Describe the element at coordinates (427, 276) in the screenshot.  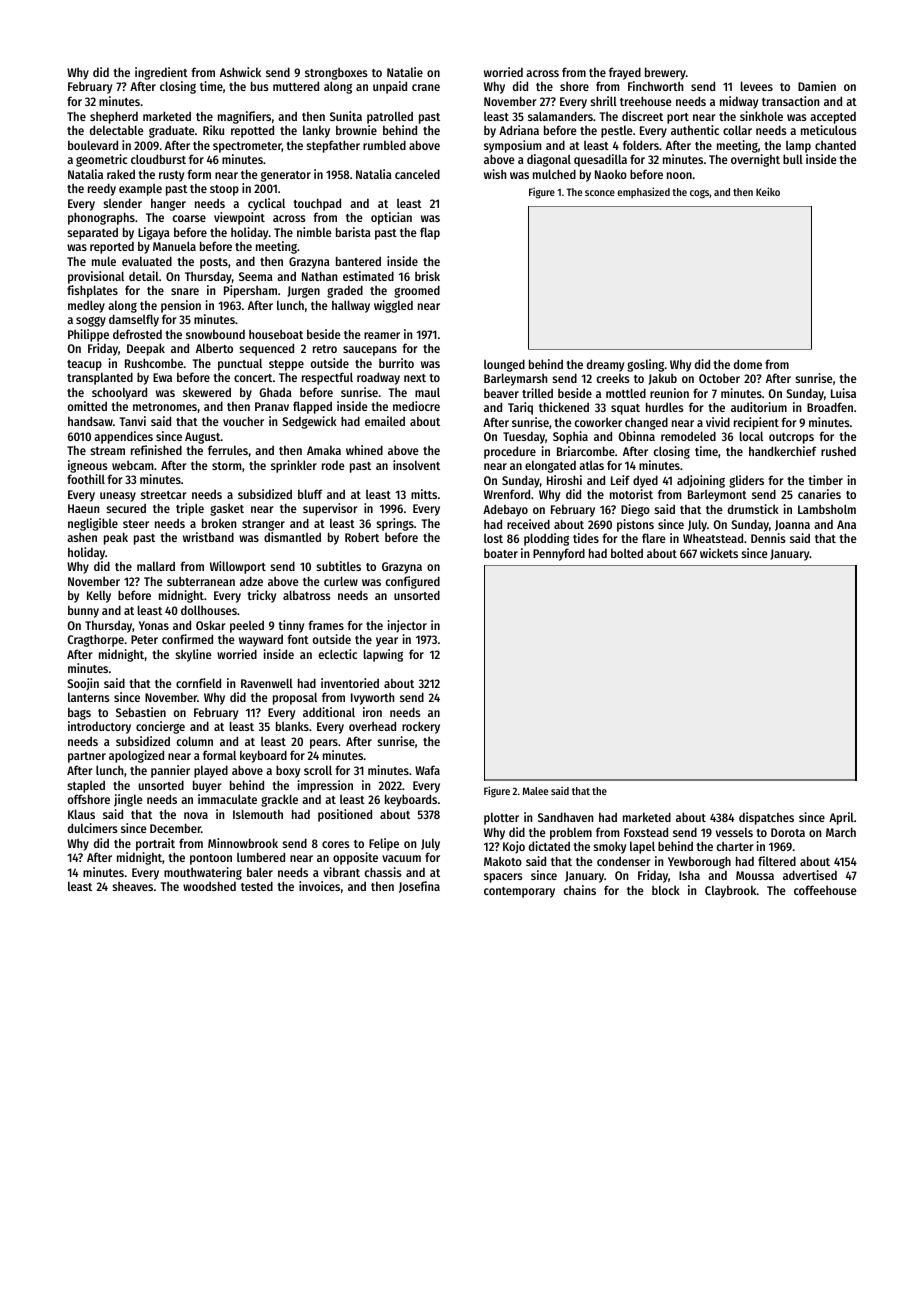
I see `brisk` at that location.
